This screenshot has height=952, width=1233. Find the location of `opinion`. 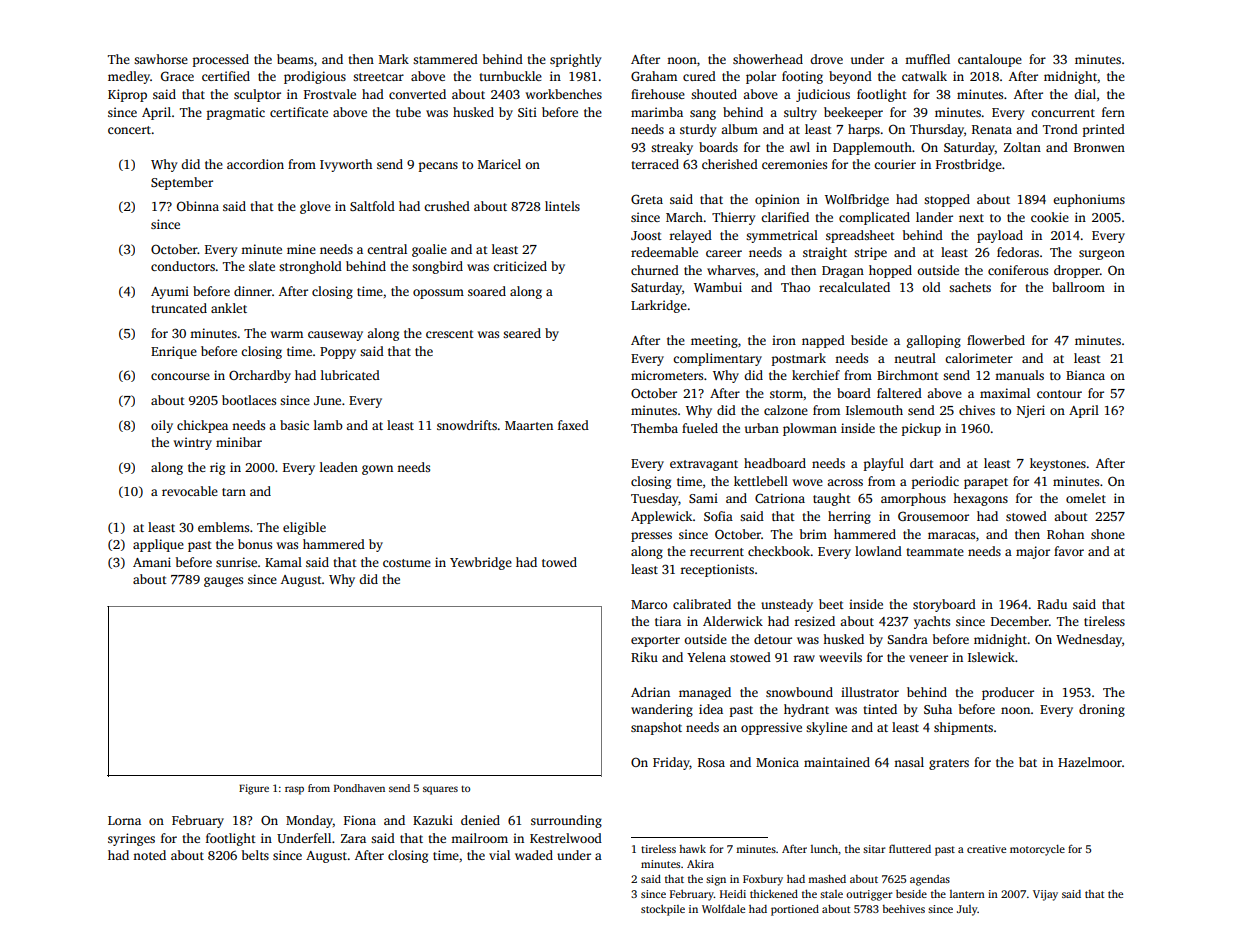

opinion is located at coordinates (777, 200).
